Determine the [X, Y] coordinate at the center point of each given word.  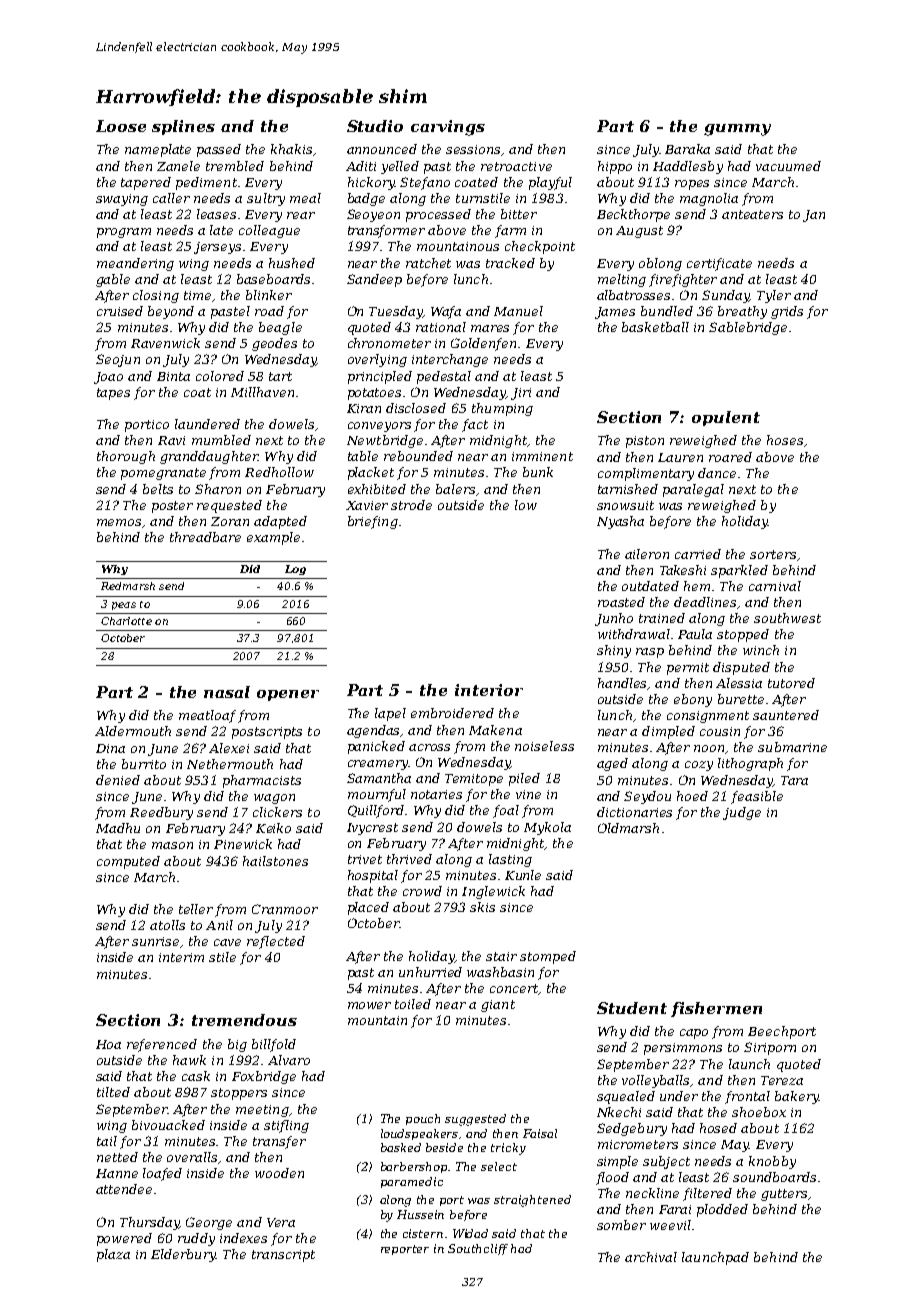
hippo [615, 167]
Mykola [547, 828]
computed [128, 862]
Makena [495, 730]
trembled [235, 166]
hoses [785, 440]
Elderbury [183, 1255]
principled [380, 377]
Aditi [361, 166]
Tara [794, 780]
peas [124, 606]
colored [220, 376]
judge [742, 813]
